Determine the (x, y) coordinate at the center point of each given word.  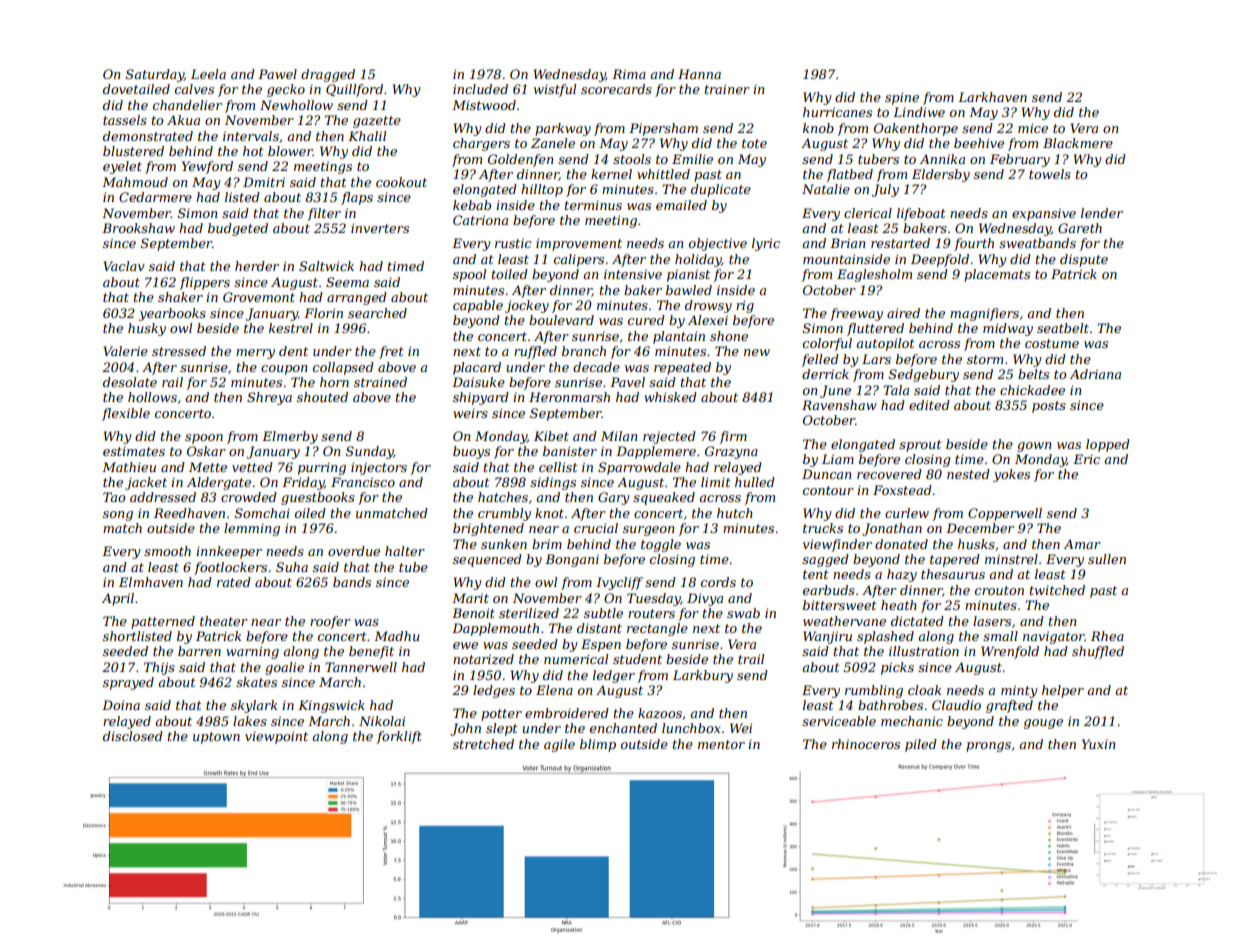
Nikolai (382, 721)
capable (478, 306)
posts (1049, 407)
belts (1033, 374)
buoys (471, 452)
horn (334, 382)
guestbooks (318, 498)
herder (257, 266)
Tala (896, 390)
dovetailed (136, 89)
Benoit (473, 613)
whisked (670, 397)
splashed (885, 637)
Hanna (699, 74)
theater (224, 621)
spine (902, 98)
